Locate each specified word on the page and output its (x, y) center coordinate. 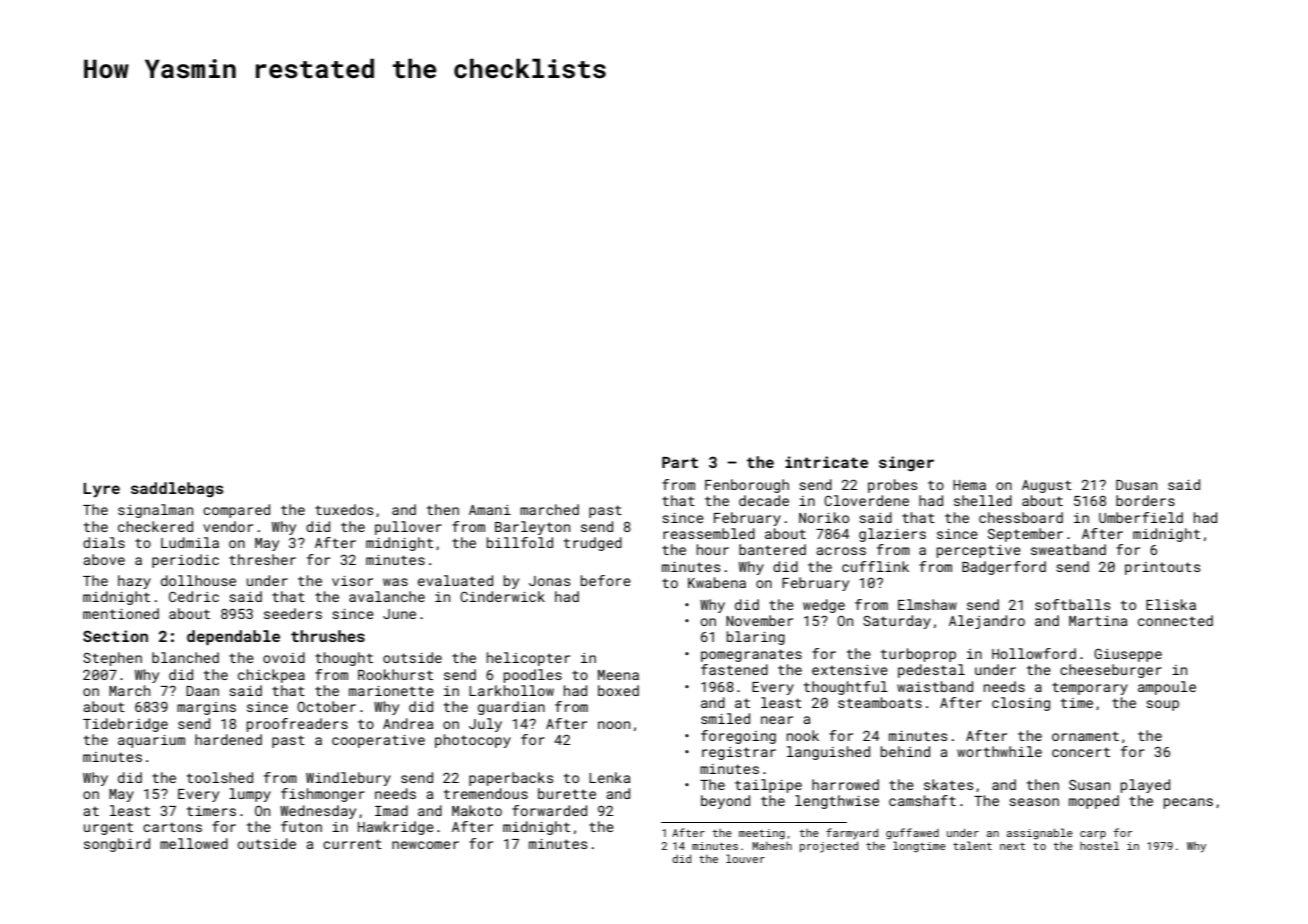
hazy (134, 582)
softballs (1072, 604)
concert (1081, 752)
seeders (293, 613)
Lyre (101, 490)
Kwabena (717, 582)
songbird (117, 845)
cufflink (875, 566)
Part (680, 462)
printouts (1162, 568)
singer (906, 463)
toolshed (220, 777)
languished (828, 753)
